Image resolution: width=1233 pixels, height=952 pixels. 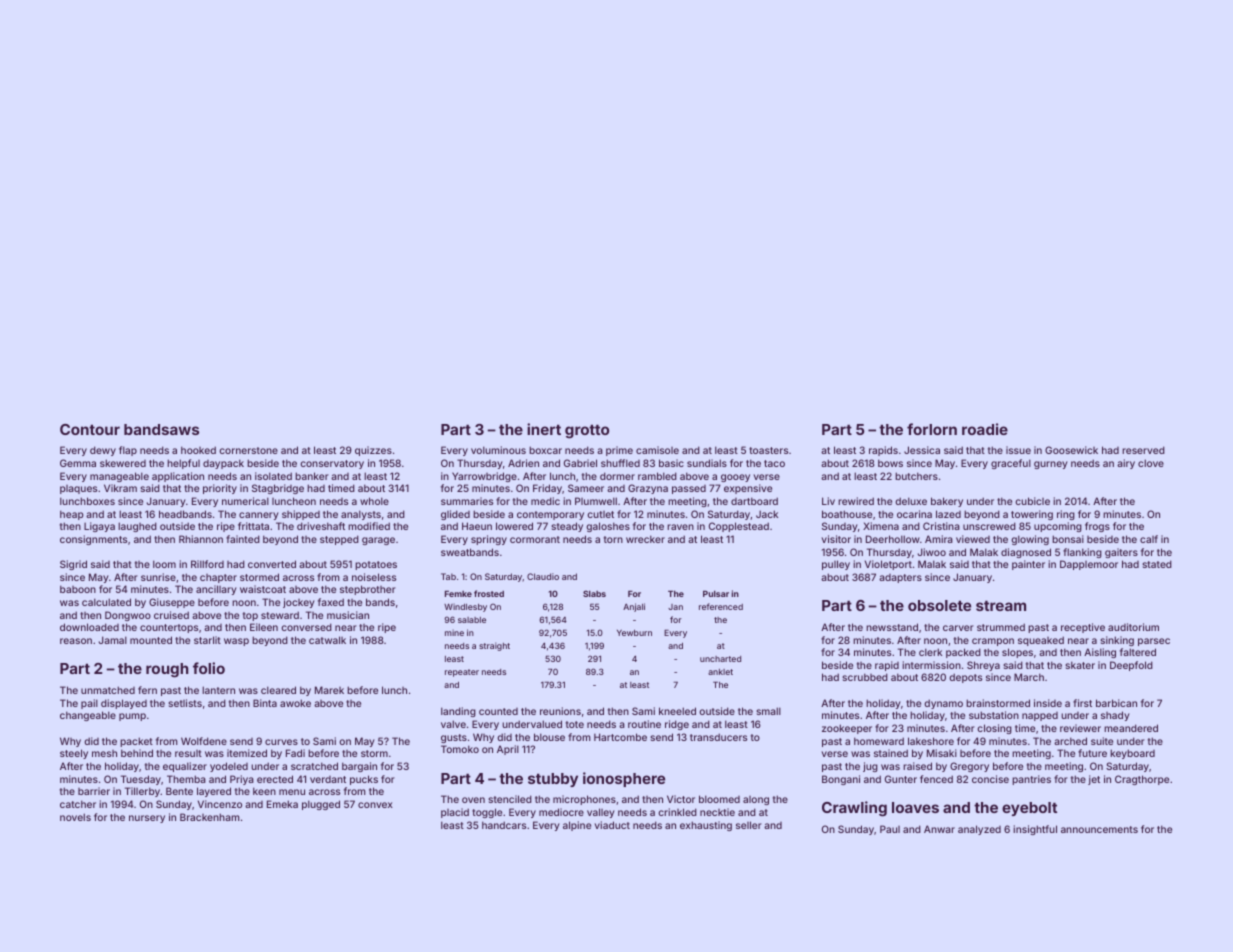 What do you see at coordinates (229, 767) in the screenshot?
I see `yodeled` at bounding box center [229, 767].
